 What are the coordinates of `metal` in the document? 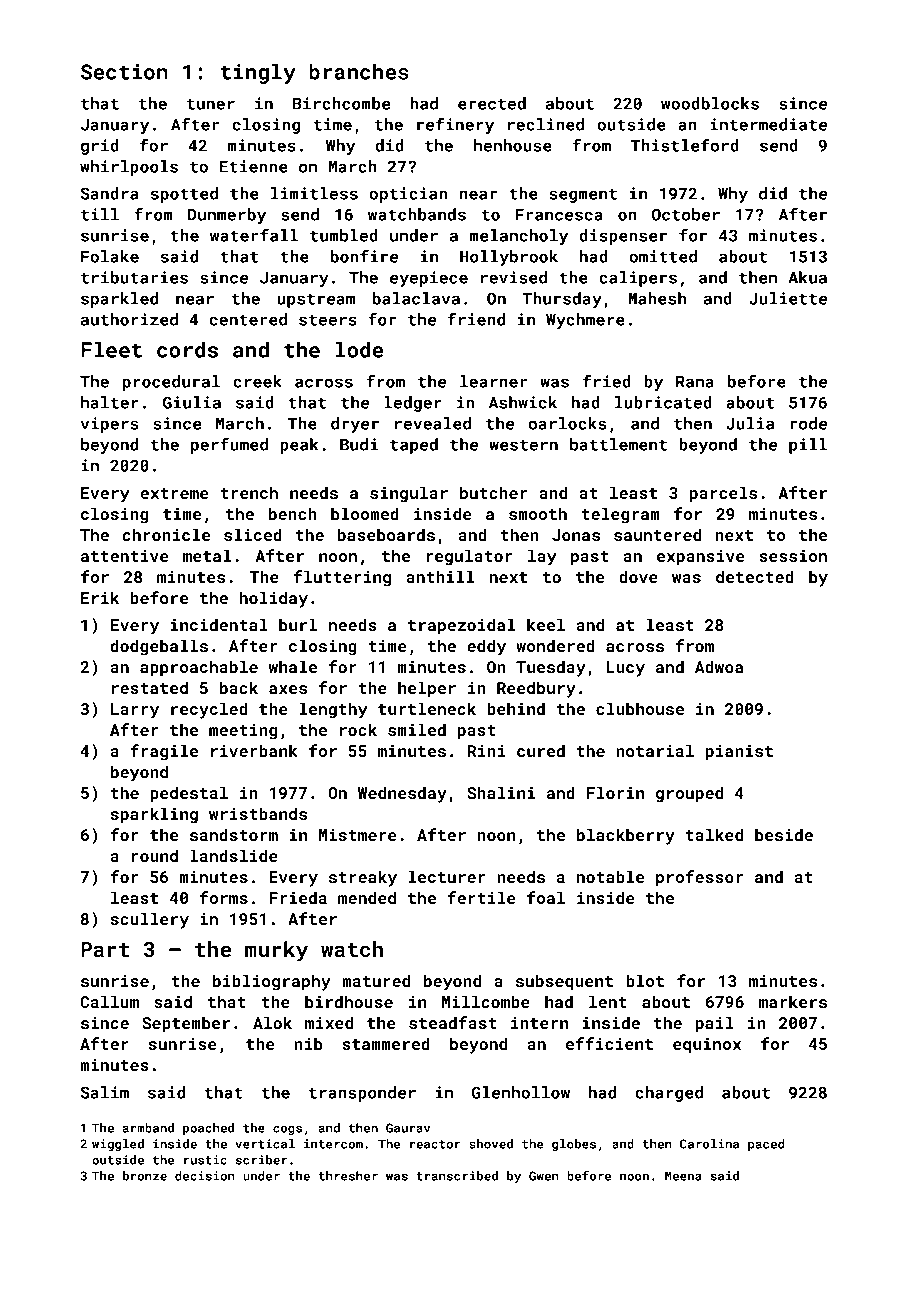 It's located at (207, 555).
